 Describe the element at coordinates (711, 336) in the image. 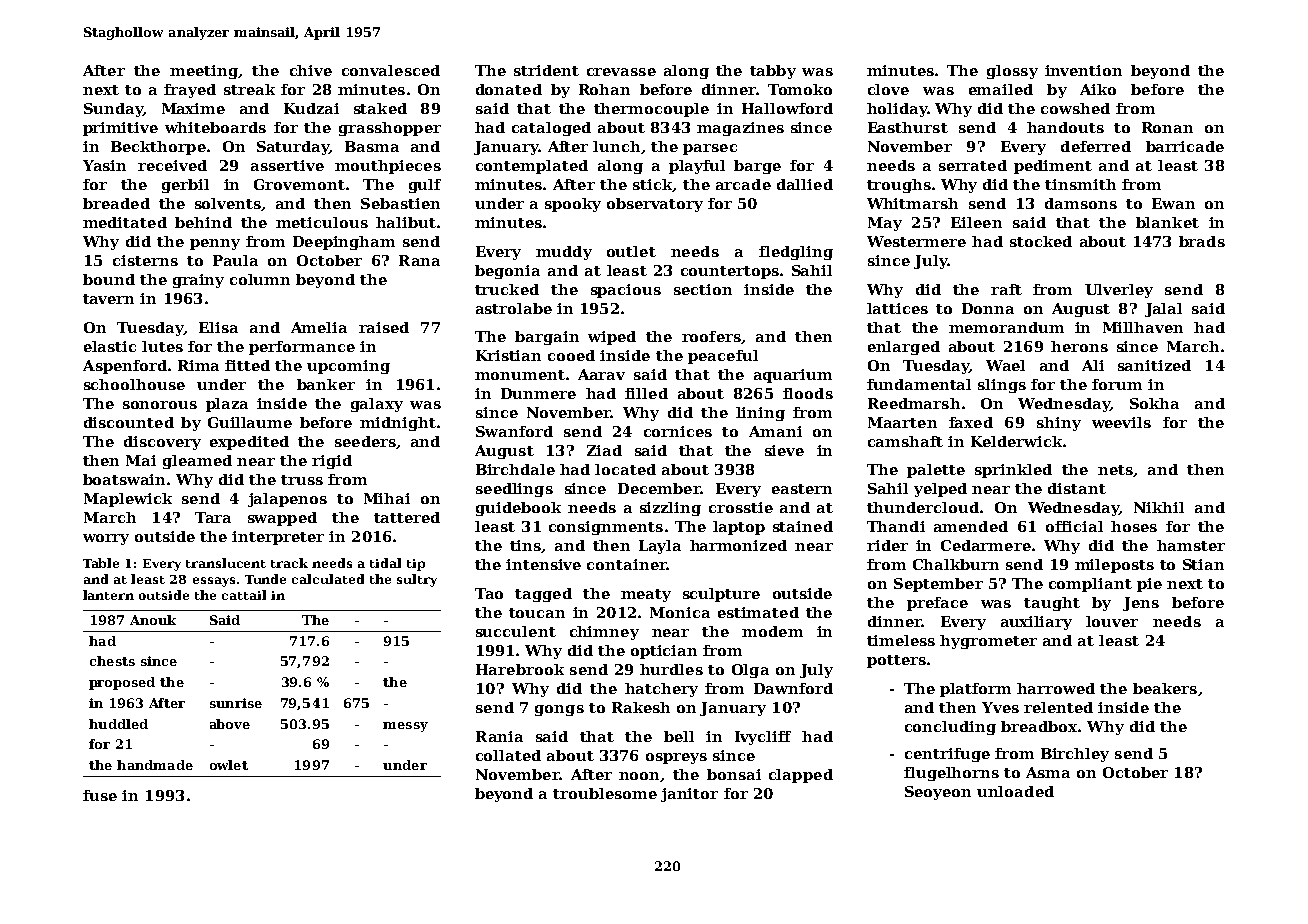

I see `roofers` at that location.
